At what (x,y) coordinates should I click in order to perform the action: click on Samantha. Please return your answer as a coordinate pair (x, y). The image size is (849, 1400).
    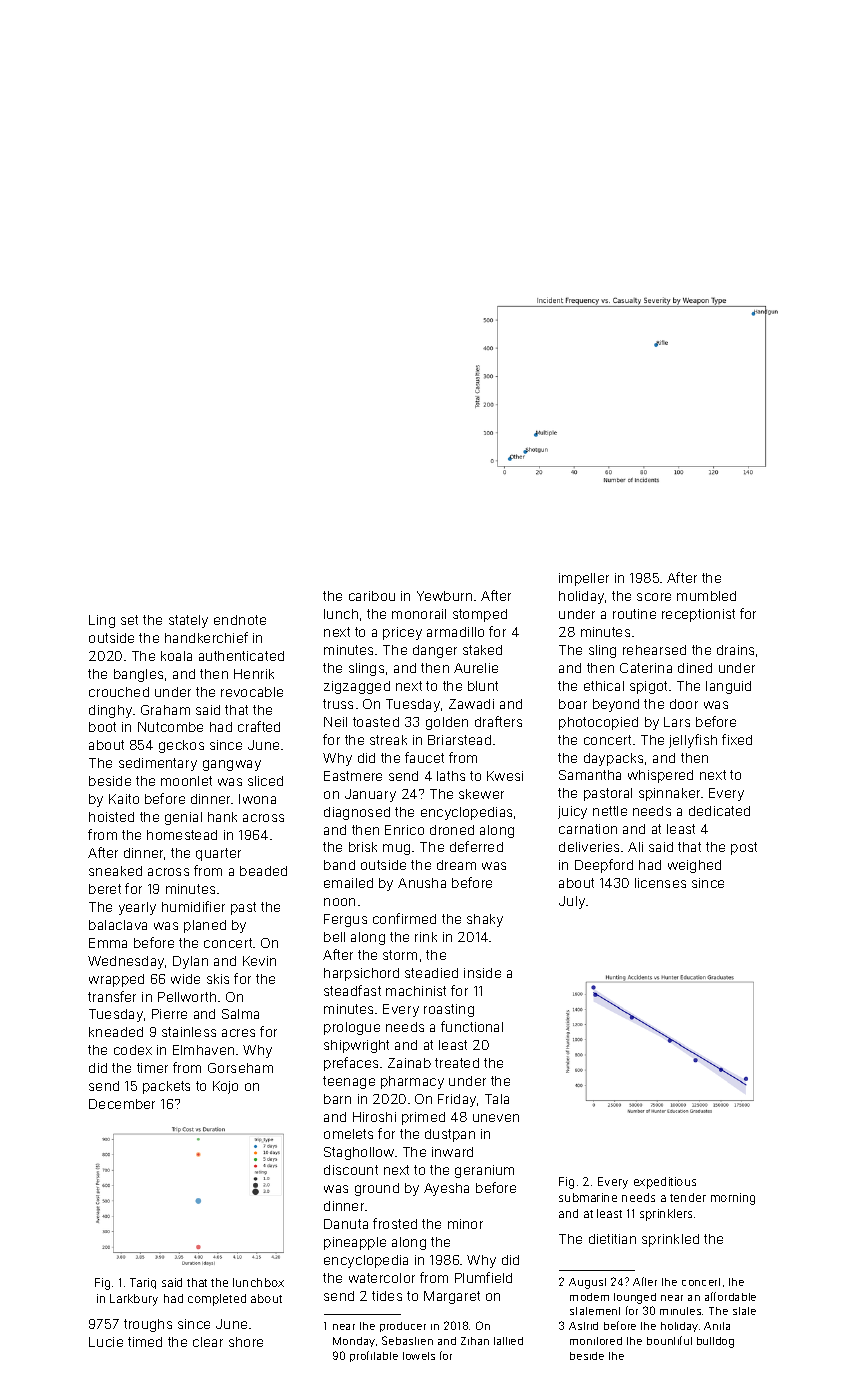
    Looking at the image, I should click on (590, 775).
